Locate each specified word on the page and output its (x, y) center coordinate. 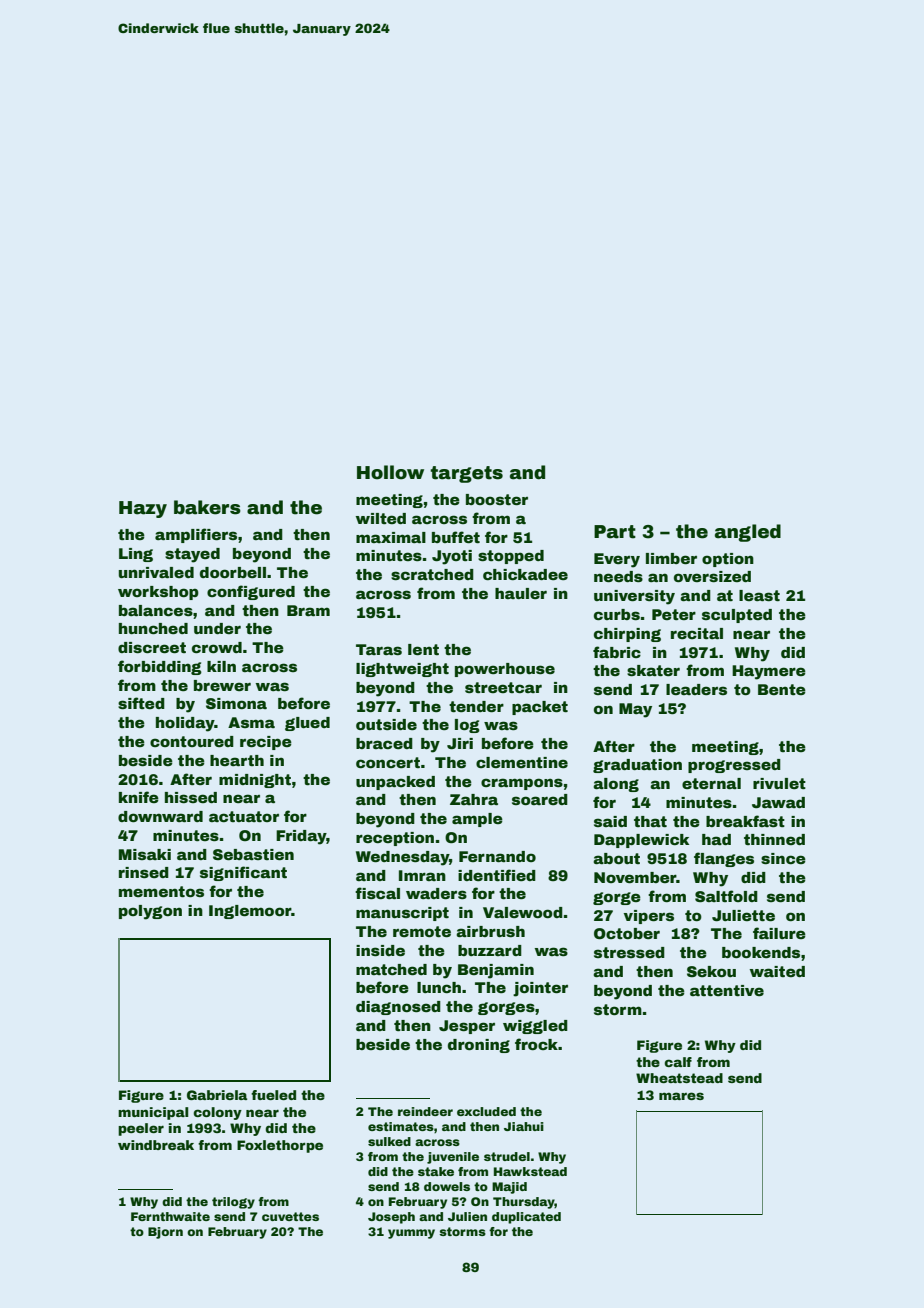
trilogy (233, 1203)
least (759, 595)
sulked (389, 1141)
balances (156, 610)
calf (678, 1062)
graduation (637, 766)
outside (386, 724)
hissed (191, 797)
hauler (521, 593)
